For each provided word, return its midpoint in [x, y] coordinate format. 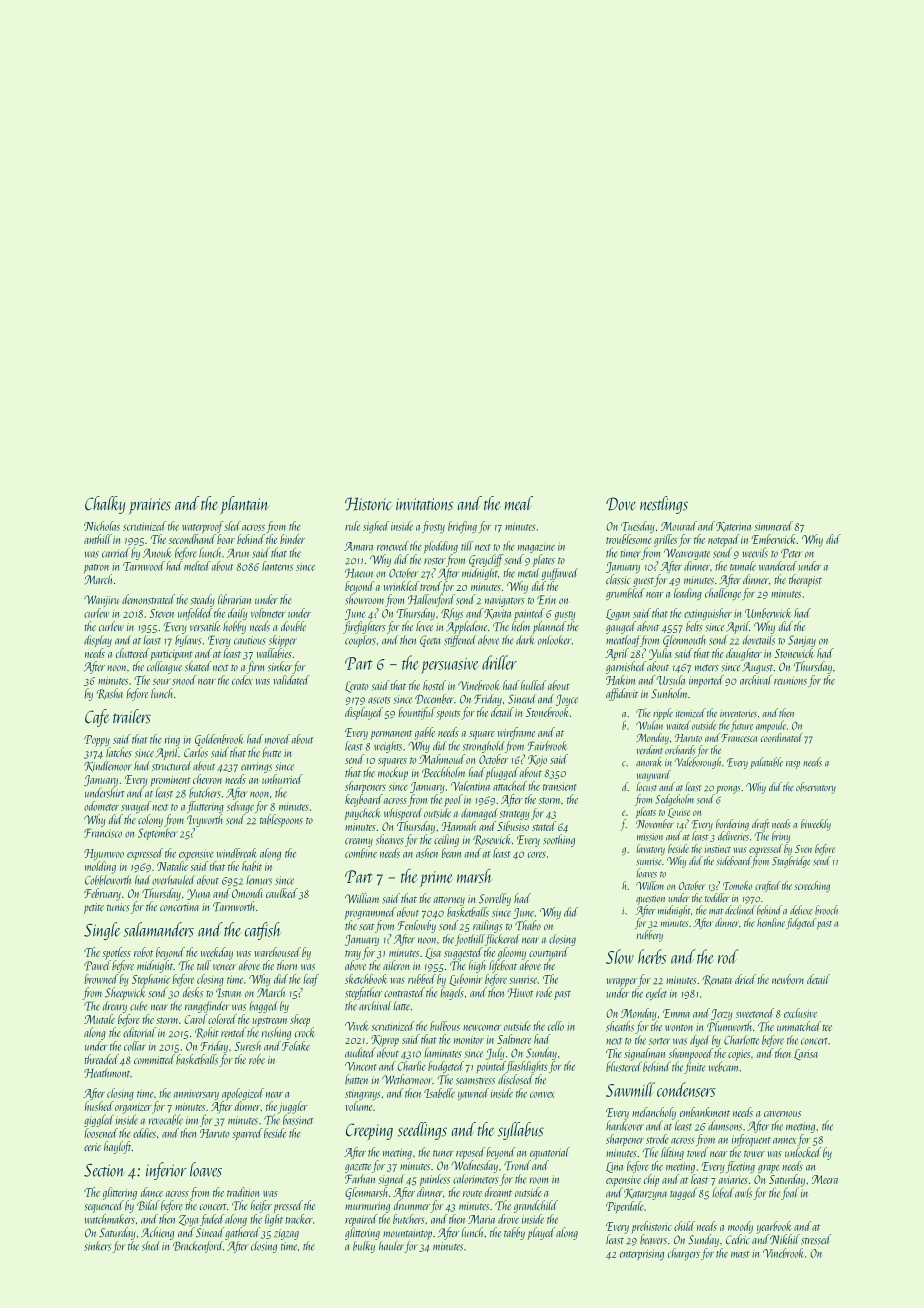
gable [425, 733]
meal [519, 503]
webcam [723, 1066]
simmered [773, 526]
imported [706, 681]
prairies [150, 506]
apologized [243, 1094]
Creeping [369, 1132]
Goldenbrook [219, 740]
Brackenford [198, 1247]
